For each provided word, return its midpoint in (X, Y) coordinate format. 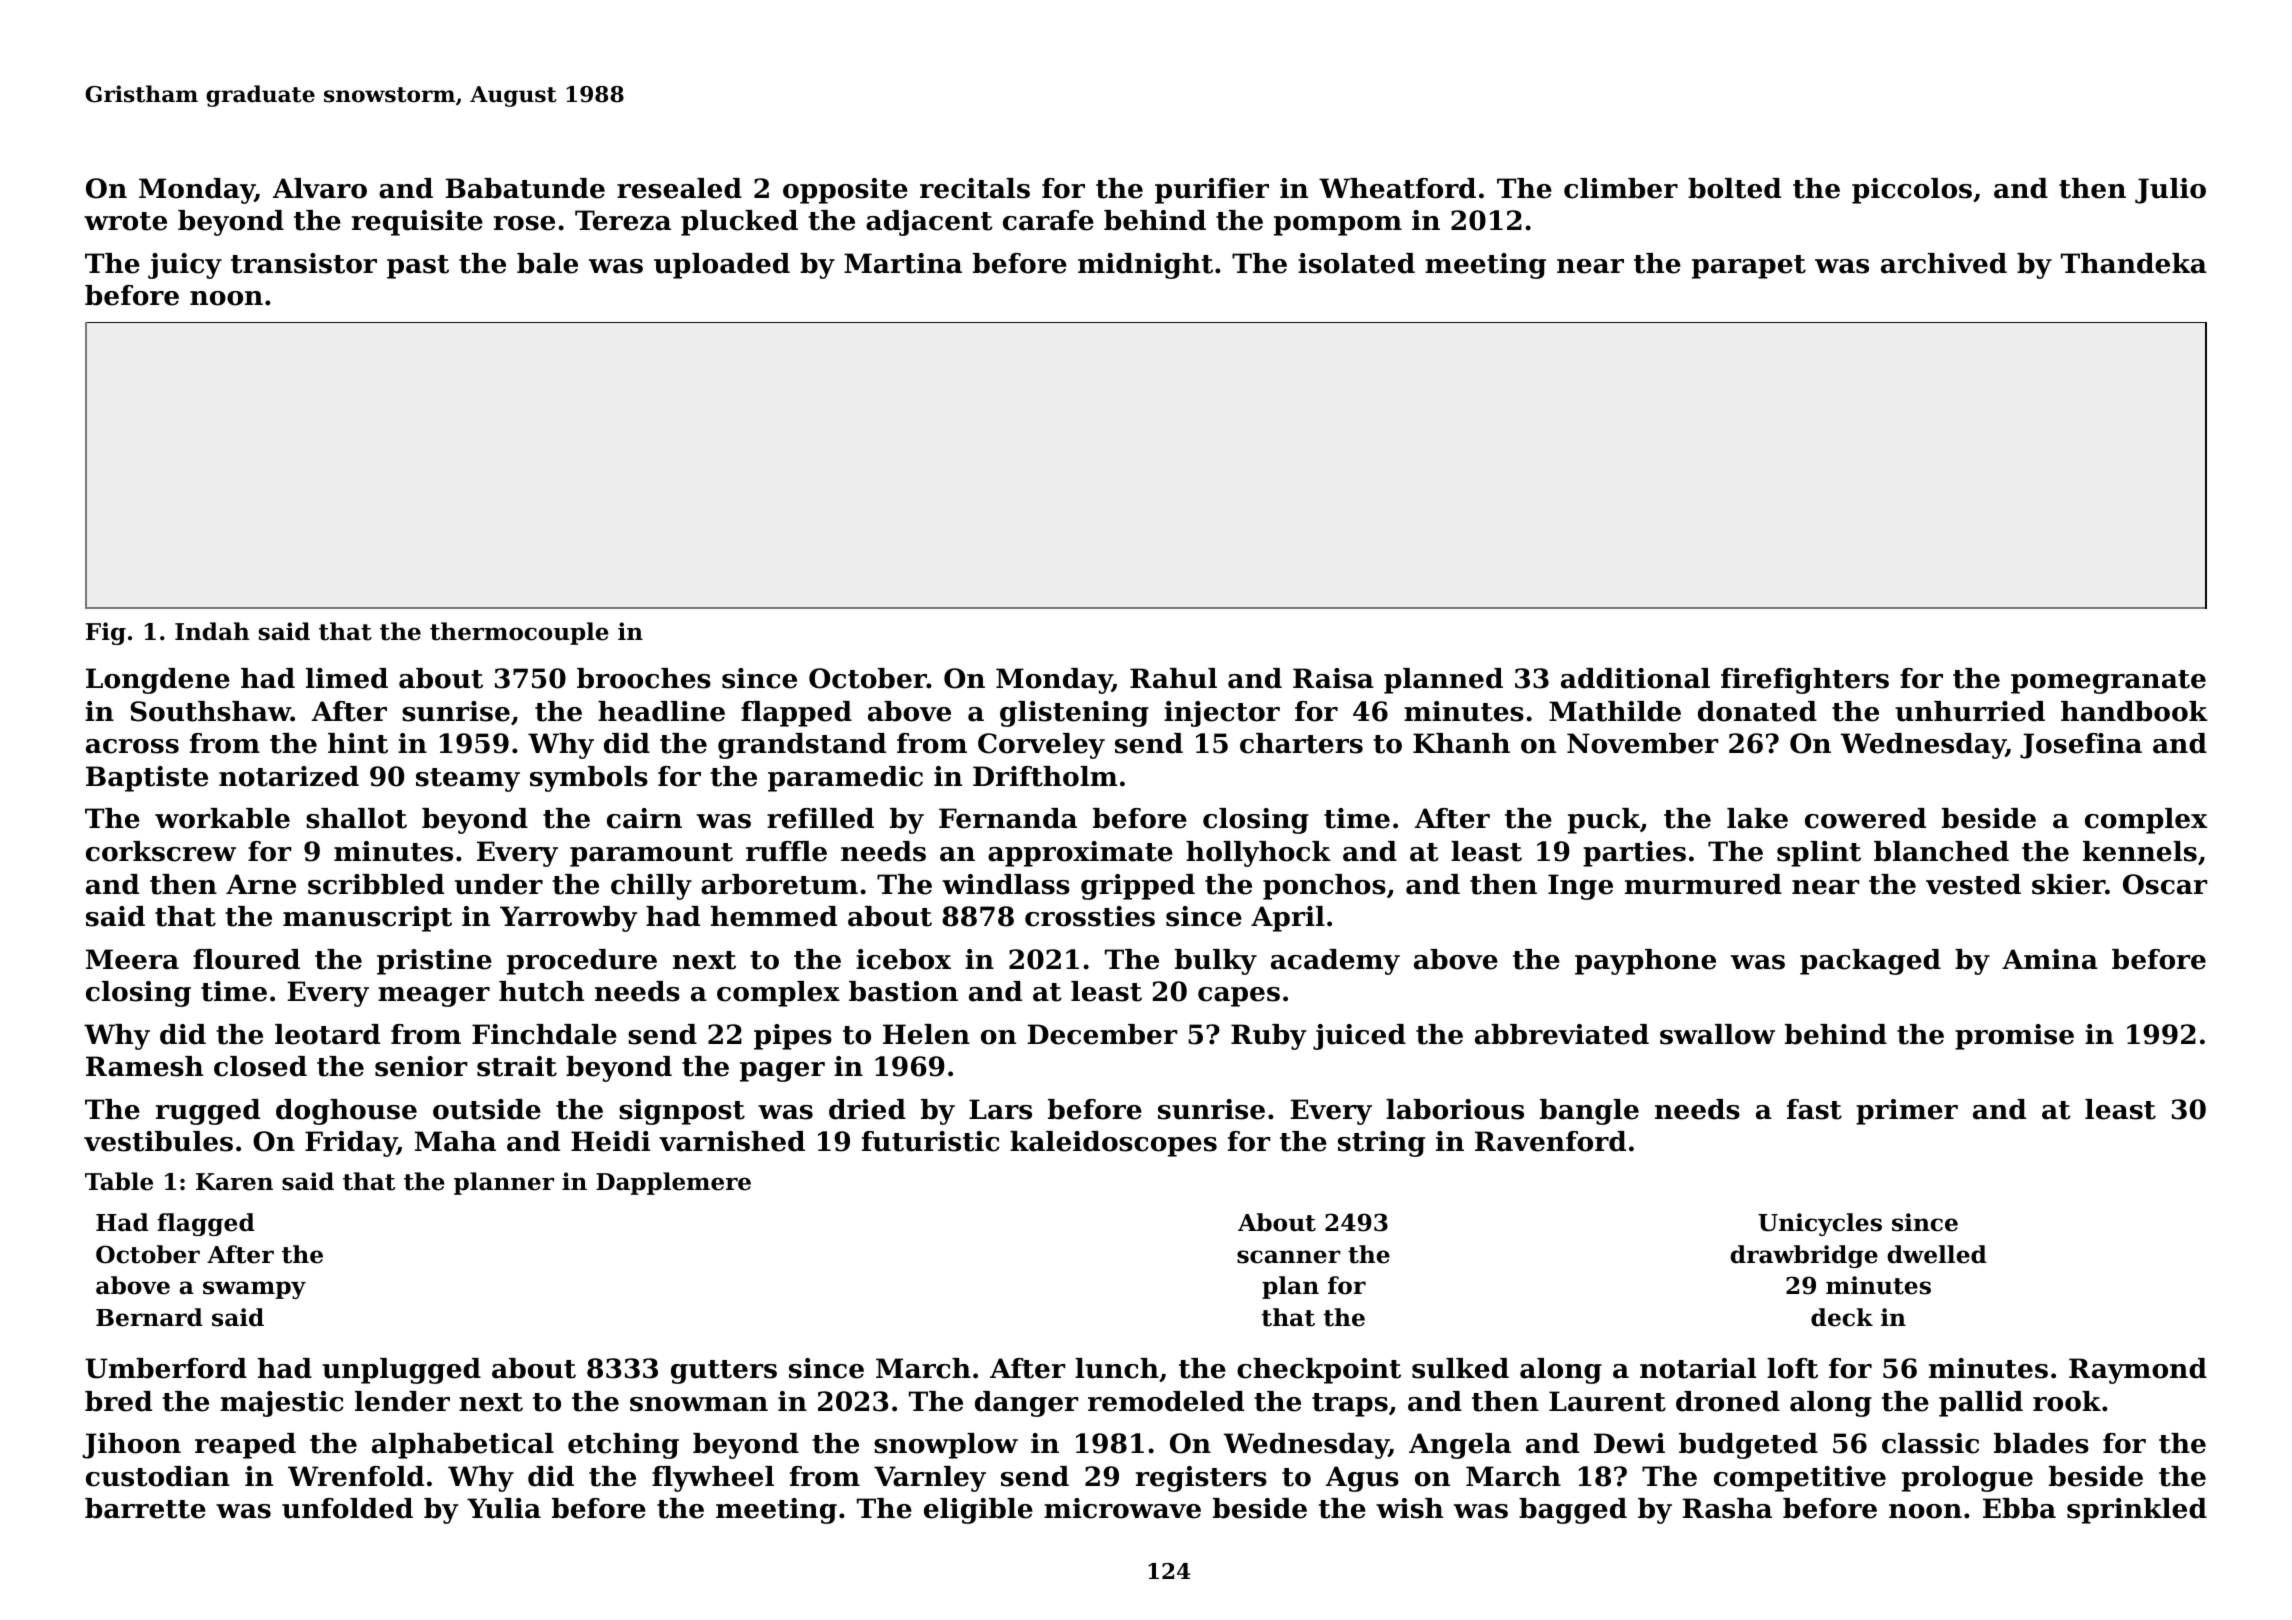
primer (1907, 1112)
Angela (1460, 1446)
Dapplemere (673, 1183)
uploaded (722, 266)
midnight (1145, 266)
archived (1944, 263)
